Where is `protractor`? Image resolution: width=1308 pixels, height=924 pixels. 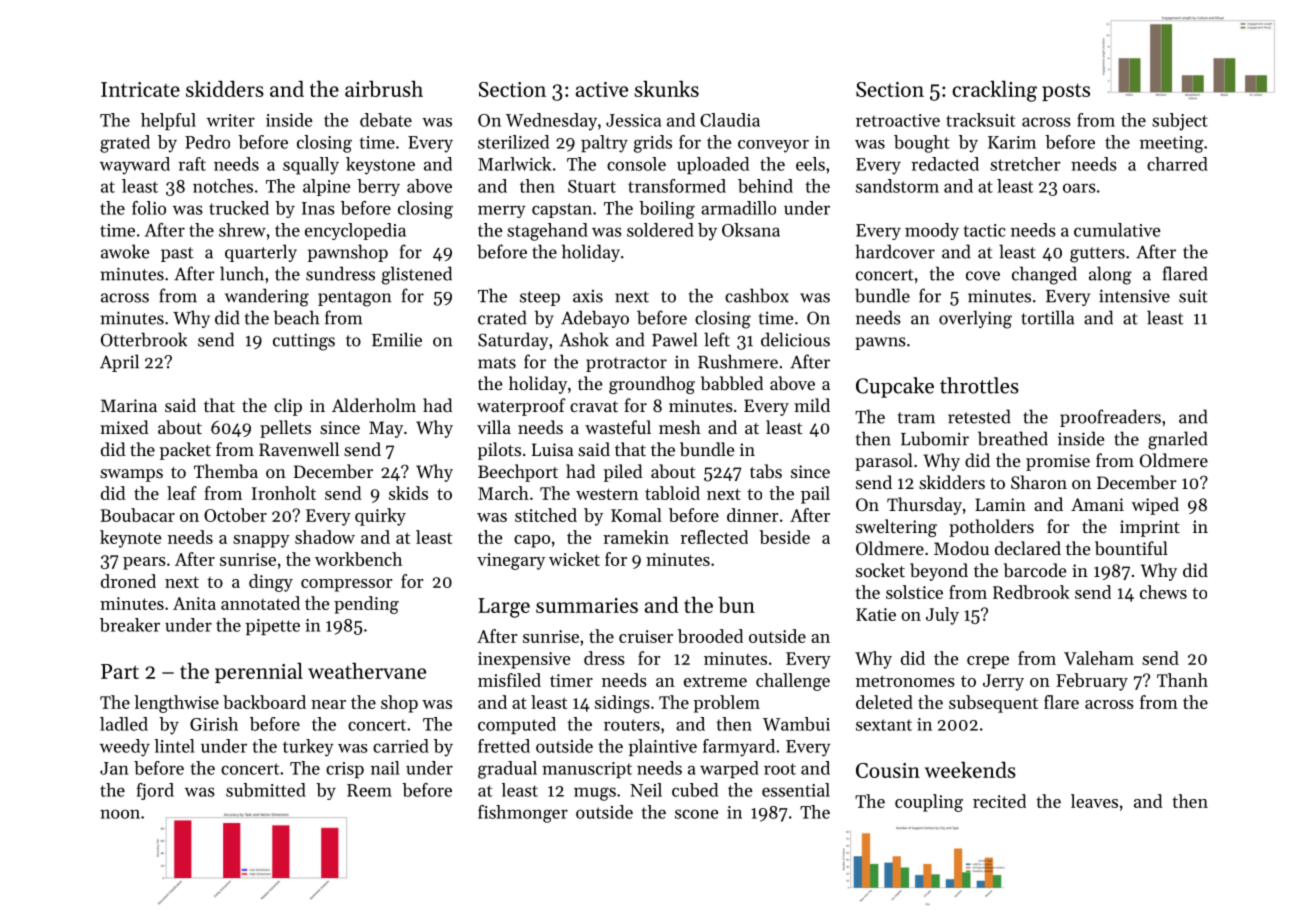
protractor is located at coordinates (626, 364).
